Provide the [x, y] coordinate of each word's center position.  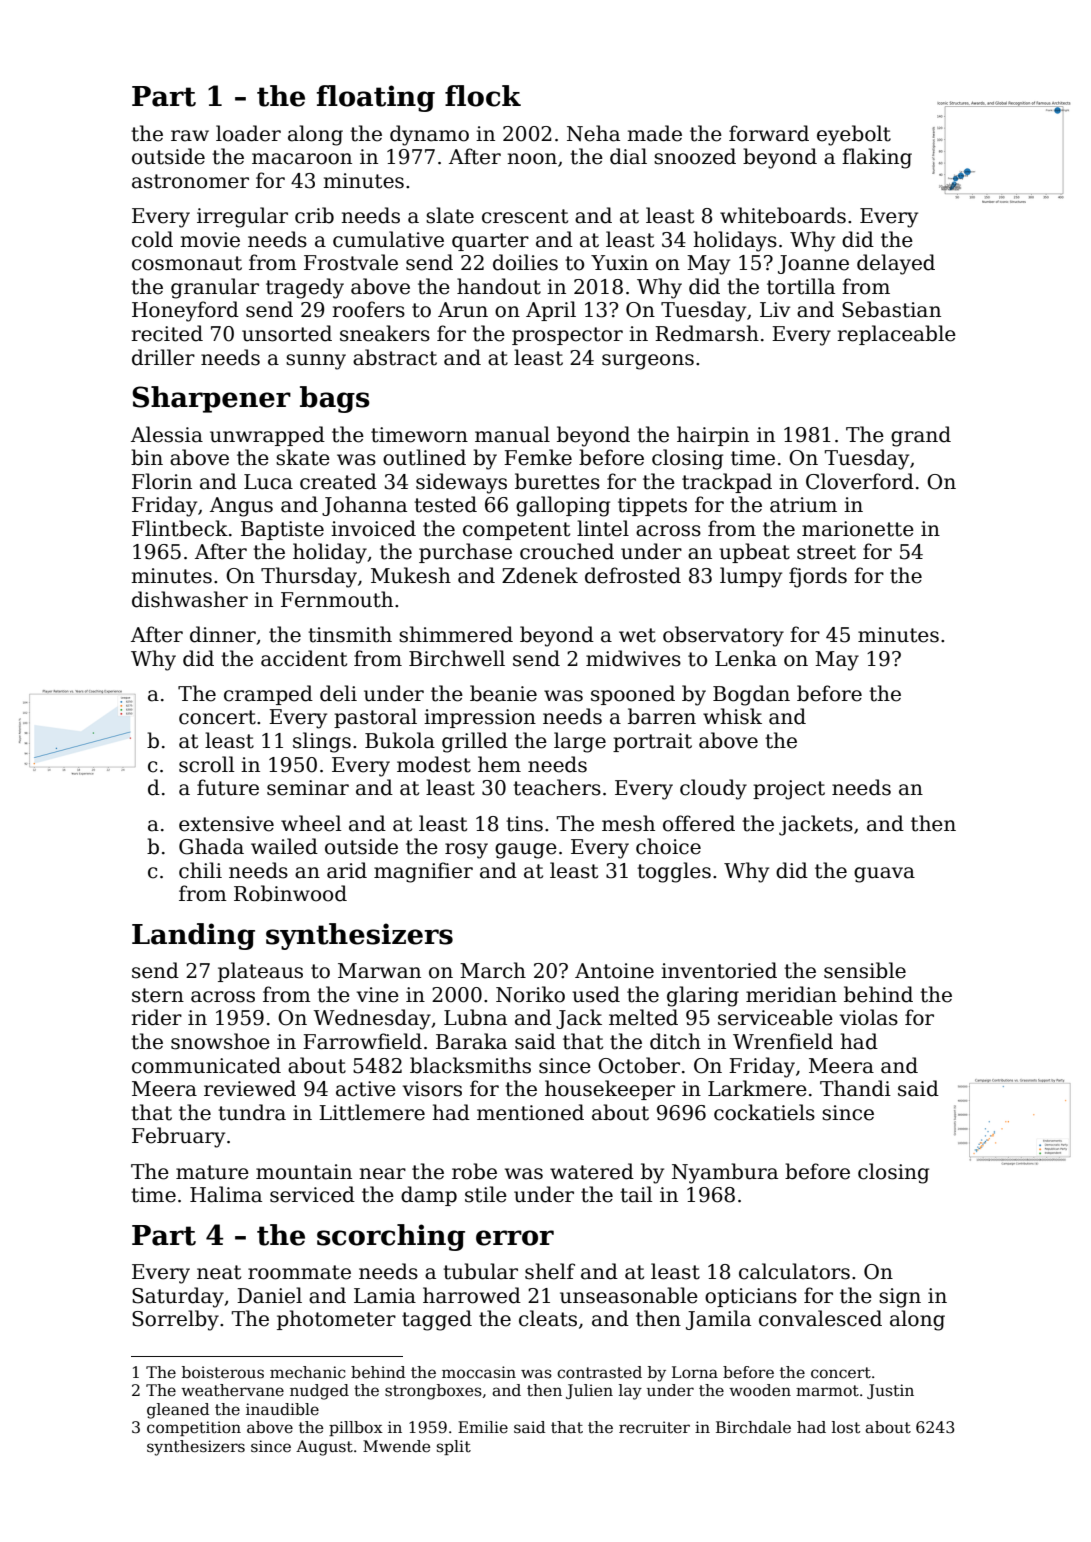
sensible [865, 970]
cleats [548, 1318]
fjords [818, 577]
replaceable [896, 335]
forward [769, 133]
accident [304, 658]
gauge [526, 851]
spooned [633, 695]
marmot [827, 1390]
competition [194, 1428]
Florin [162, 481]
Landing [193, 936]
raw [190, 136]
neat [219, 1272]
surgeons [648, 362]
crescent [525, 216]
